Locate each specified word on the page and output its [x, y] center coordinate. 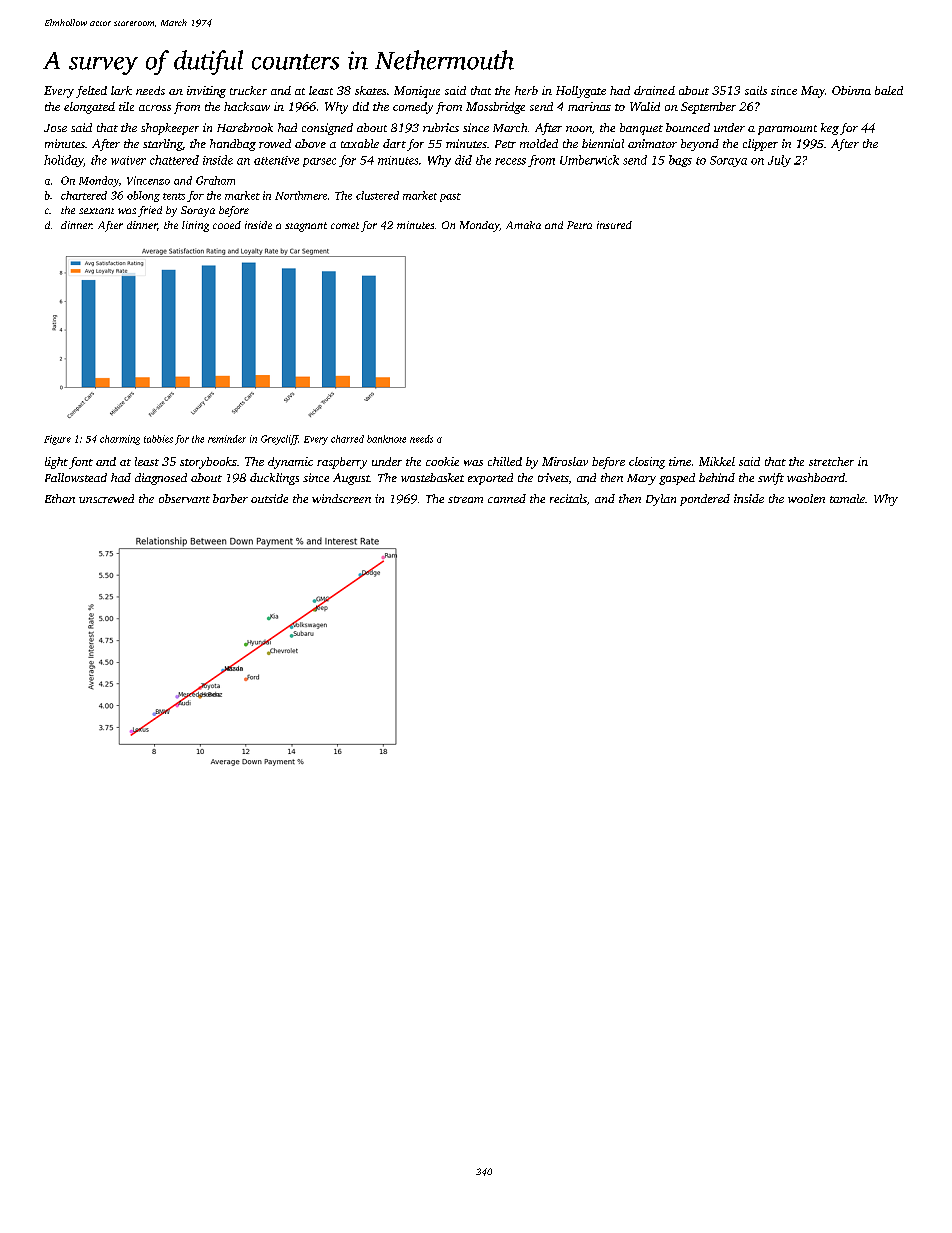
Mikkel [717, 461]
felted [91, 92]
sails [756, 90]
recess [510, 161]
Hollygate [581, 92]
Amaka [523, 225]
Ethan [60, 498]
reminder [227, 439]
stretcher [831, 461]
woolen [806, 498]
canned [507, 498]
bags [680, 161]
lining [195, 226]
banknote [386, 439]
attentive [276, 160]
